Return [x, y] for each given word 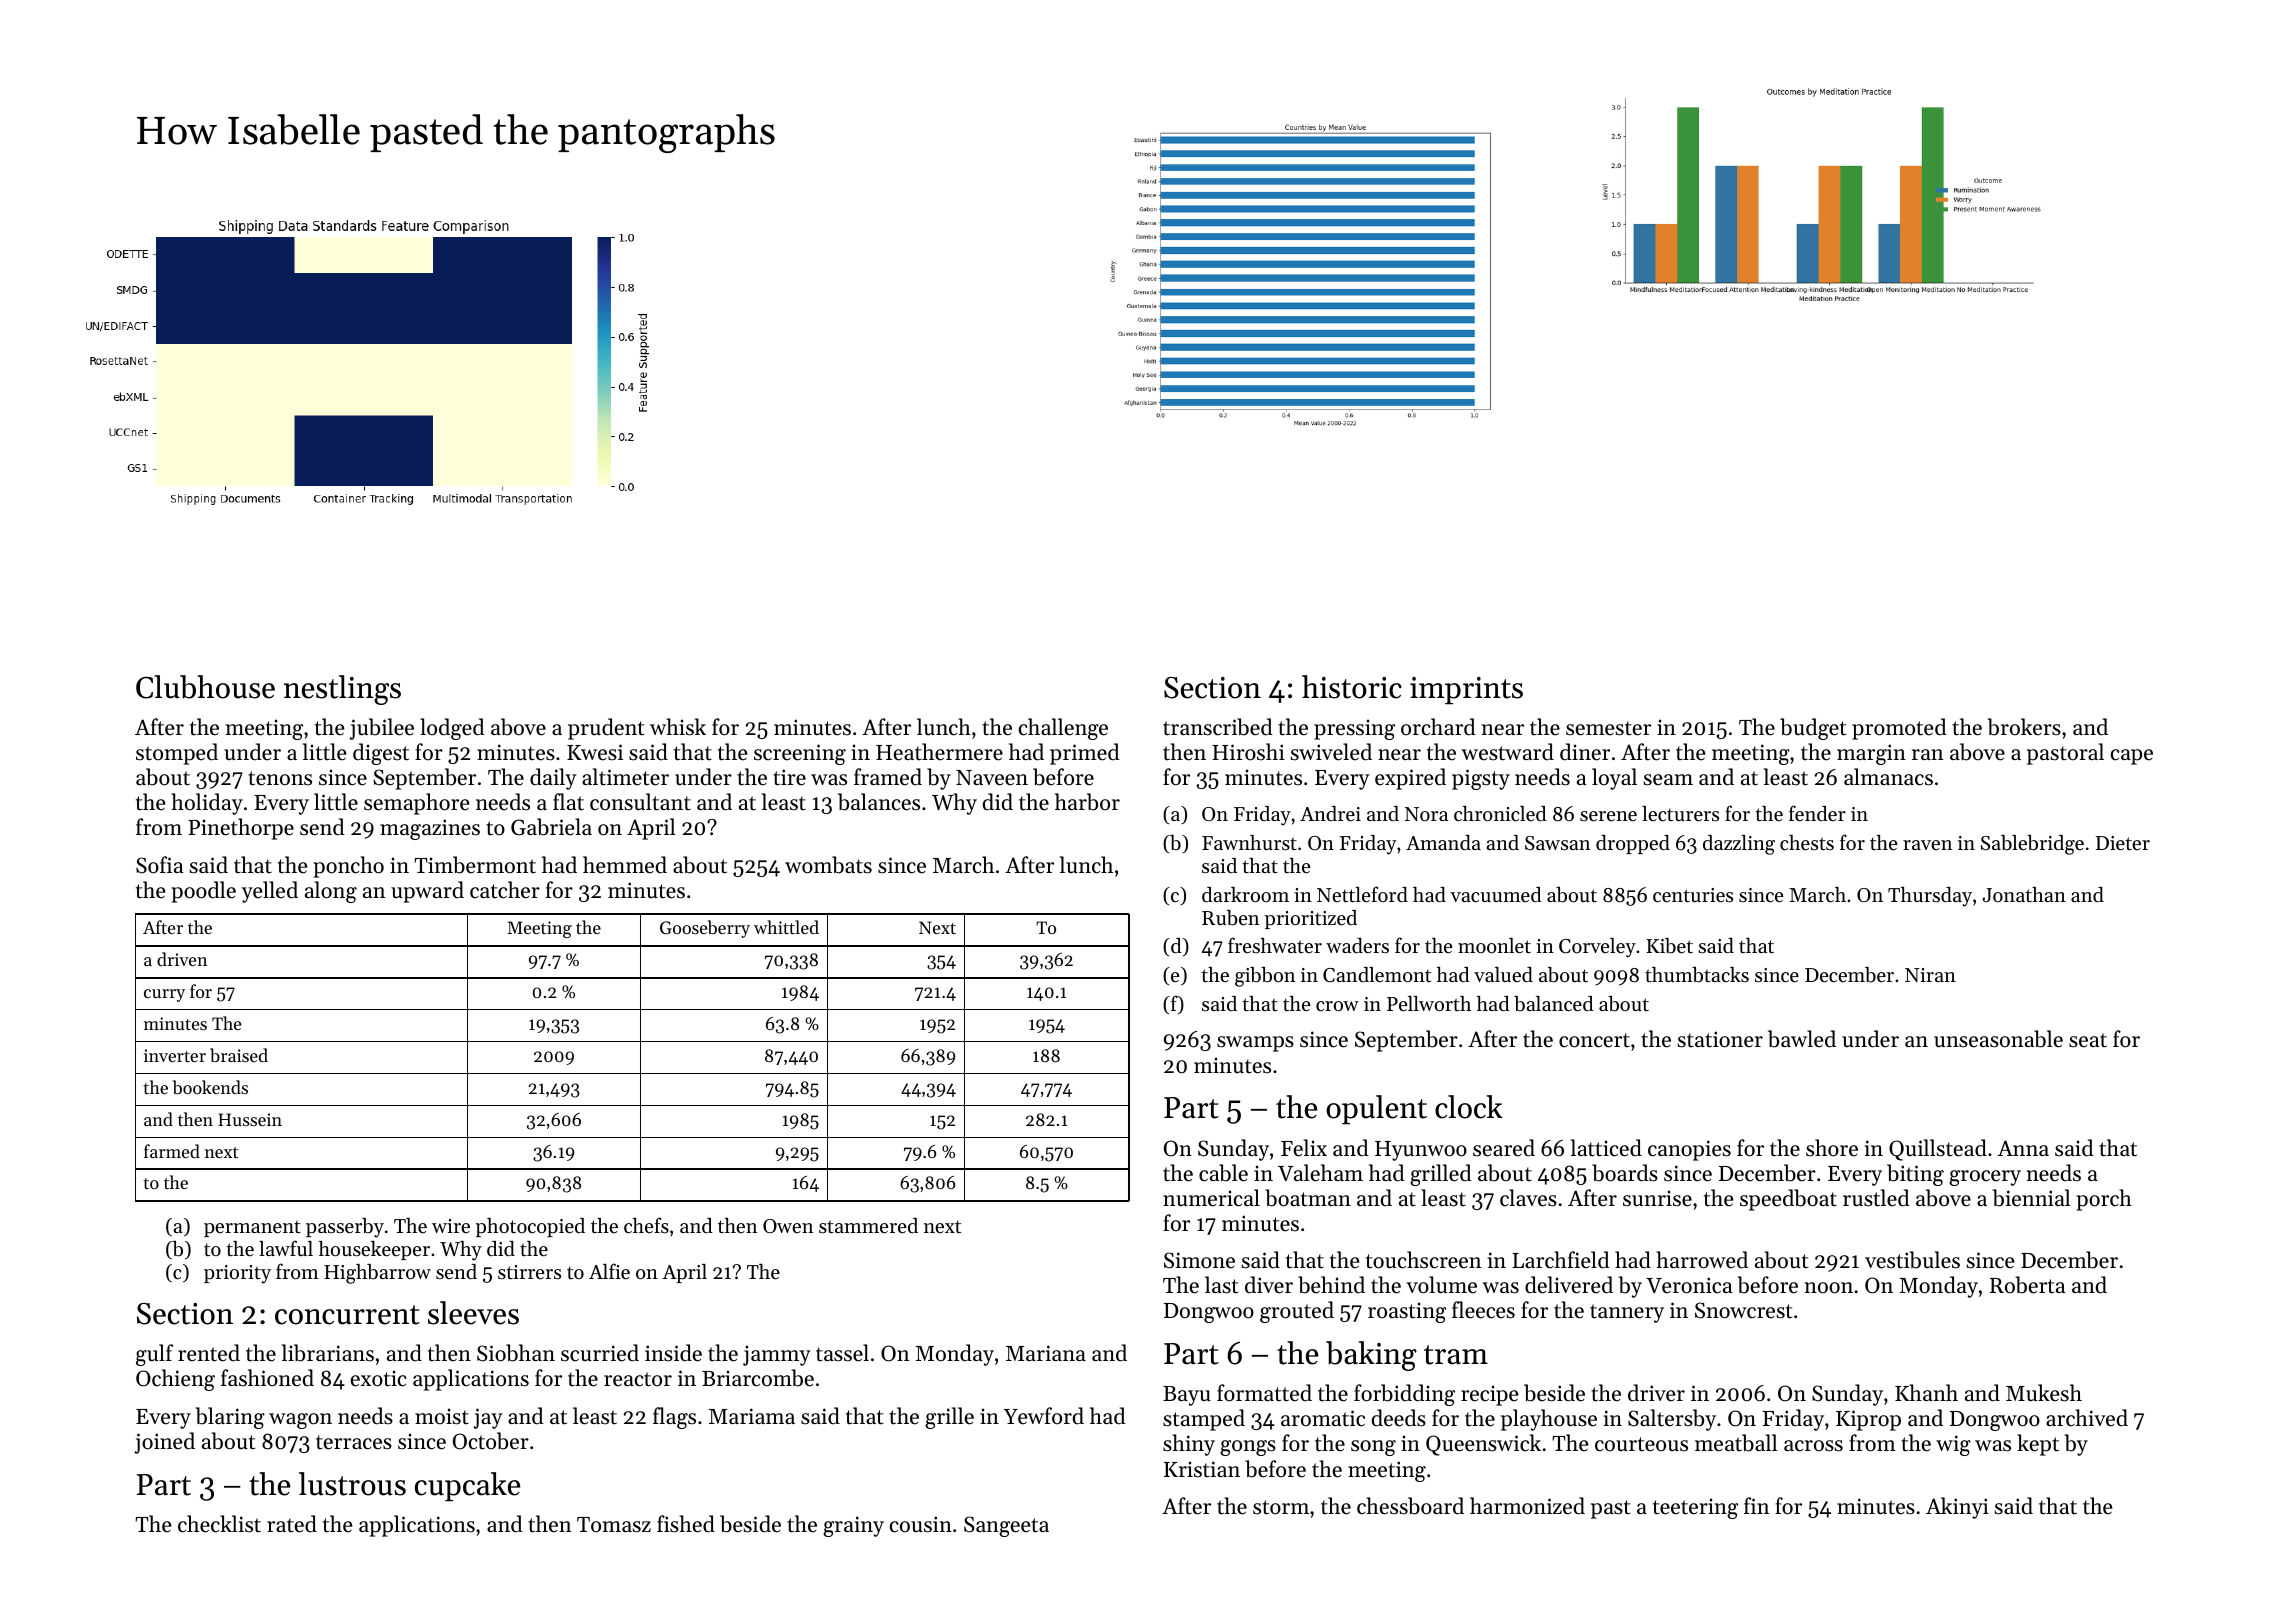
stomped [177, 754]
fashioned [267, 1378]
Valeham [1320, 1173]
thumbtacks [1697, 975]
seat [2088, 1040]
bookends [210, 1087]
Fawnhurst [1249, 843]
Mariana [1046, 1353]
